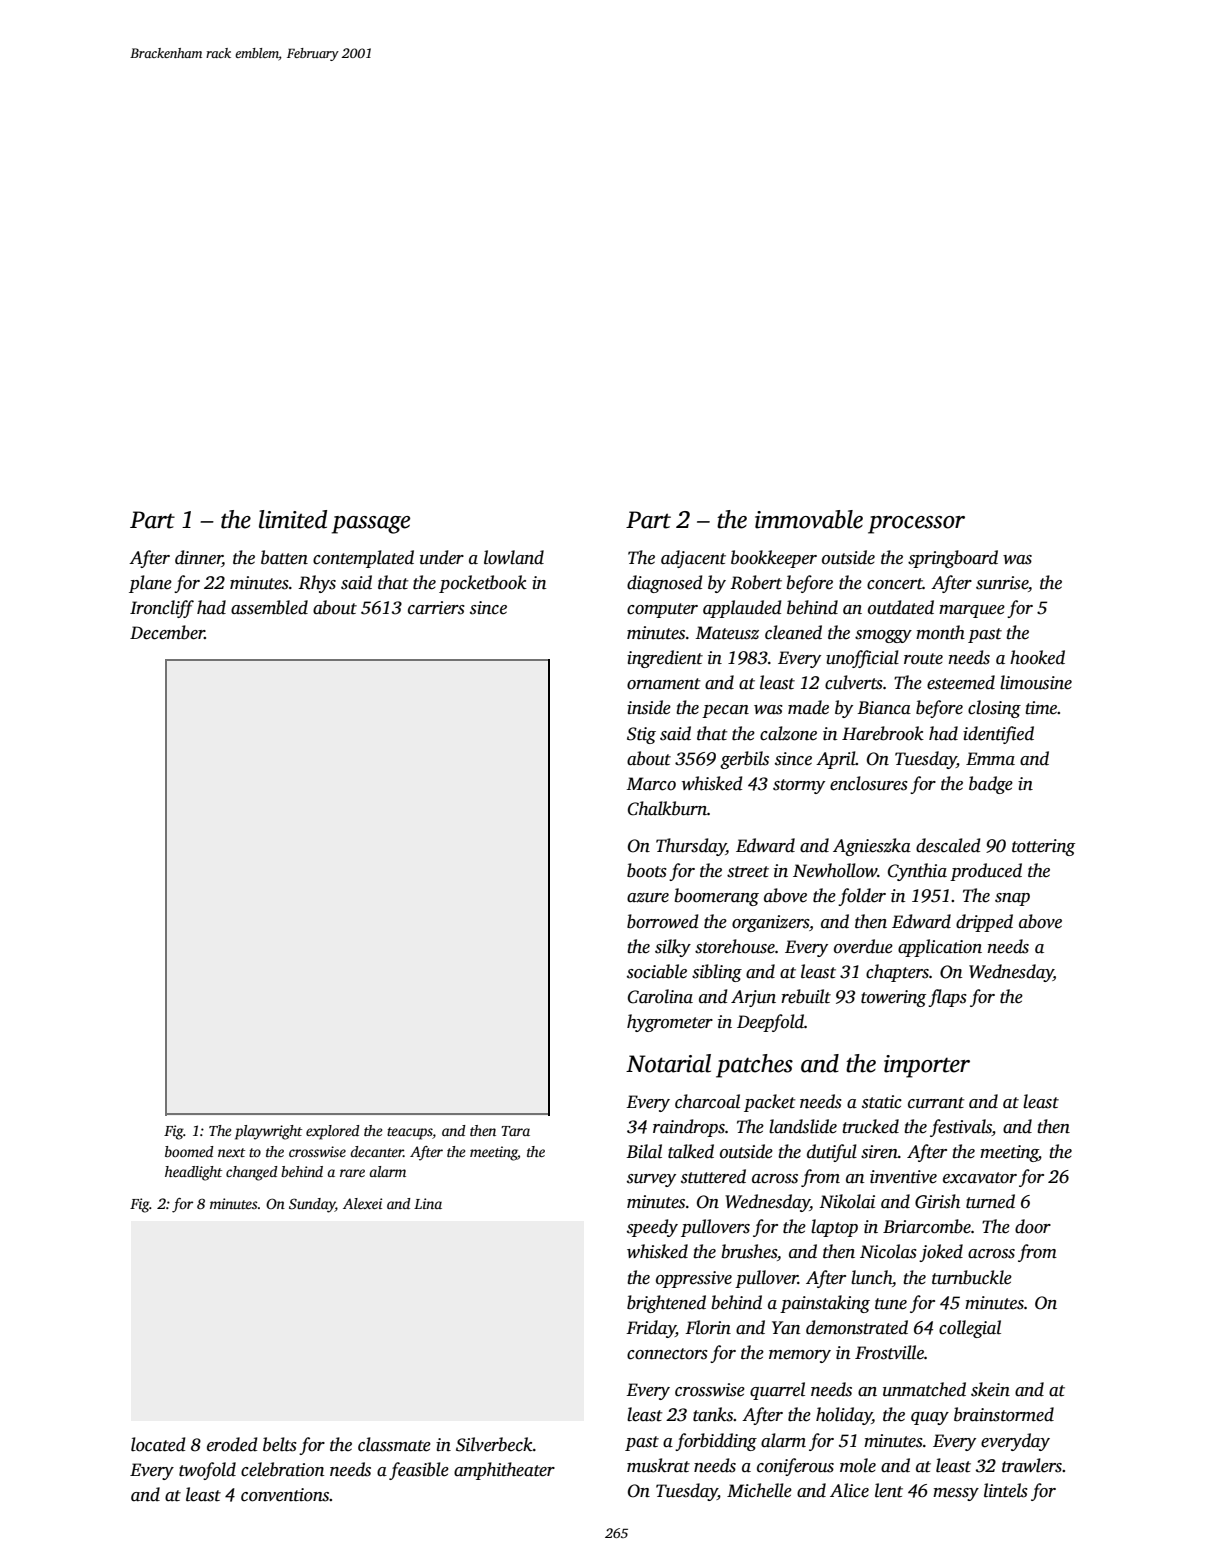 The image size is (1211, 1567). Describe the element at coordinates (436, 608) in the screenshot. I see `carriers` at that location.
